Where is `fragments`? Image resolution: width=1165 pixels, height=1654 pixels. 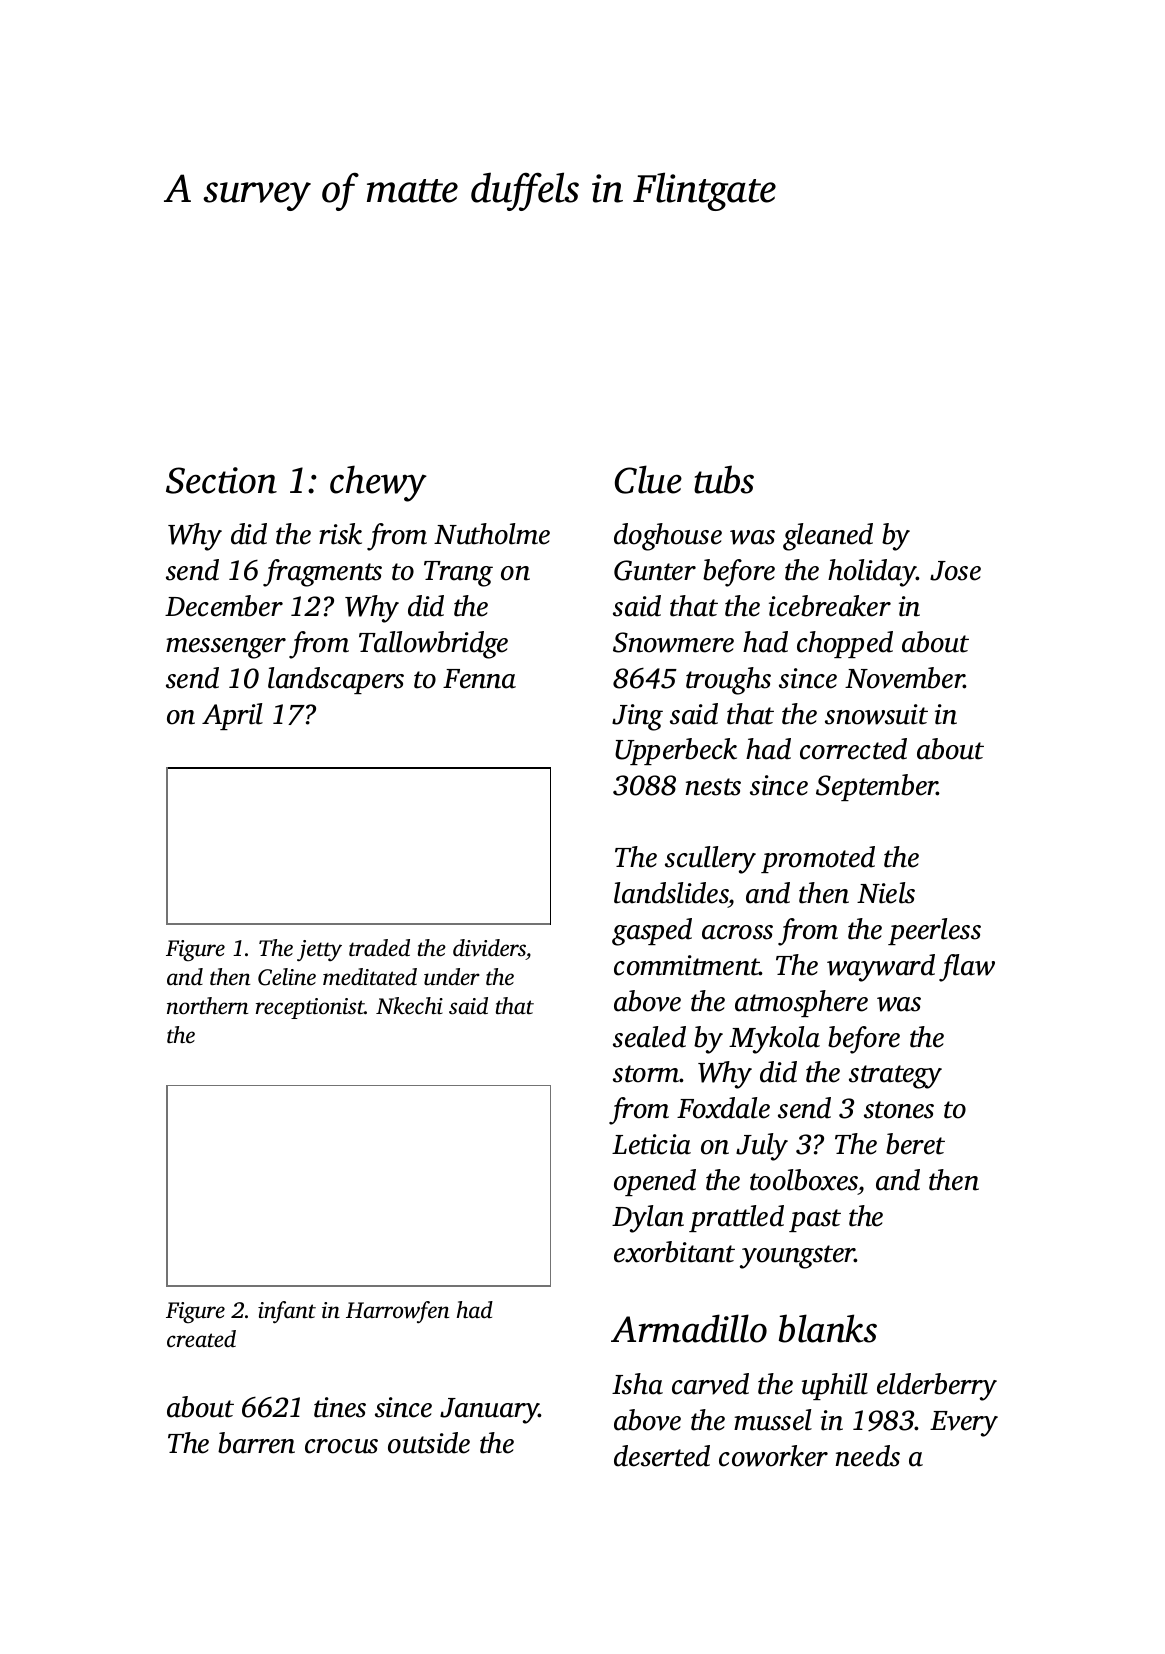 fragments is located at coordinates (322, 573).
